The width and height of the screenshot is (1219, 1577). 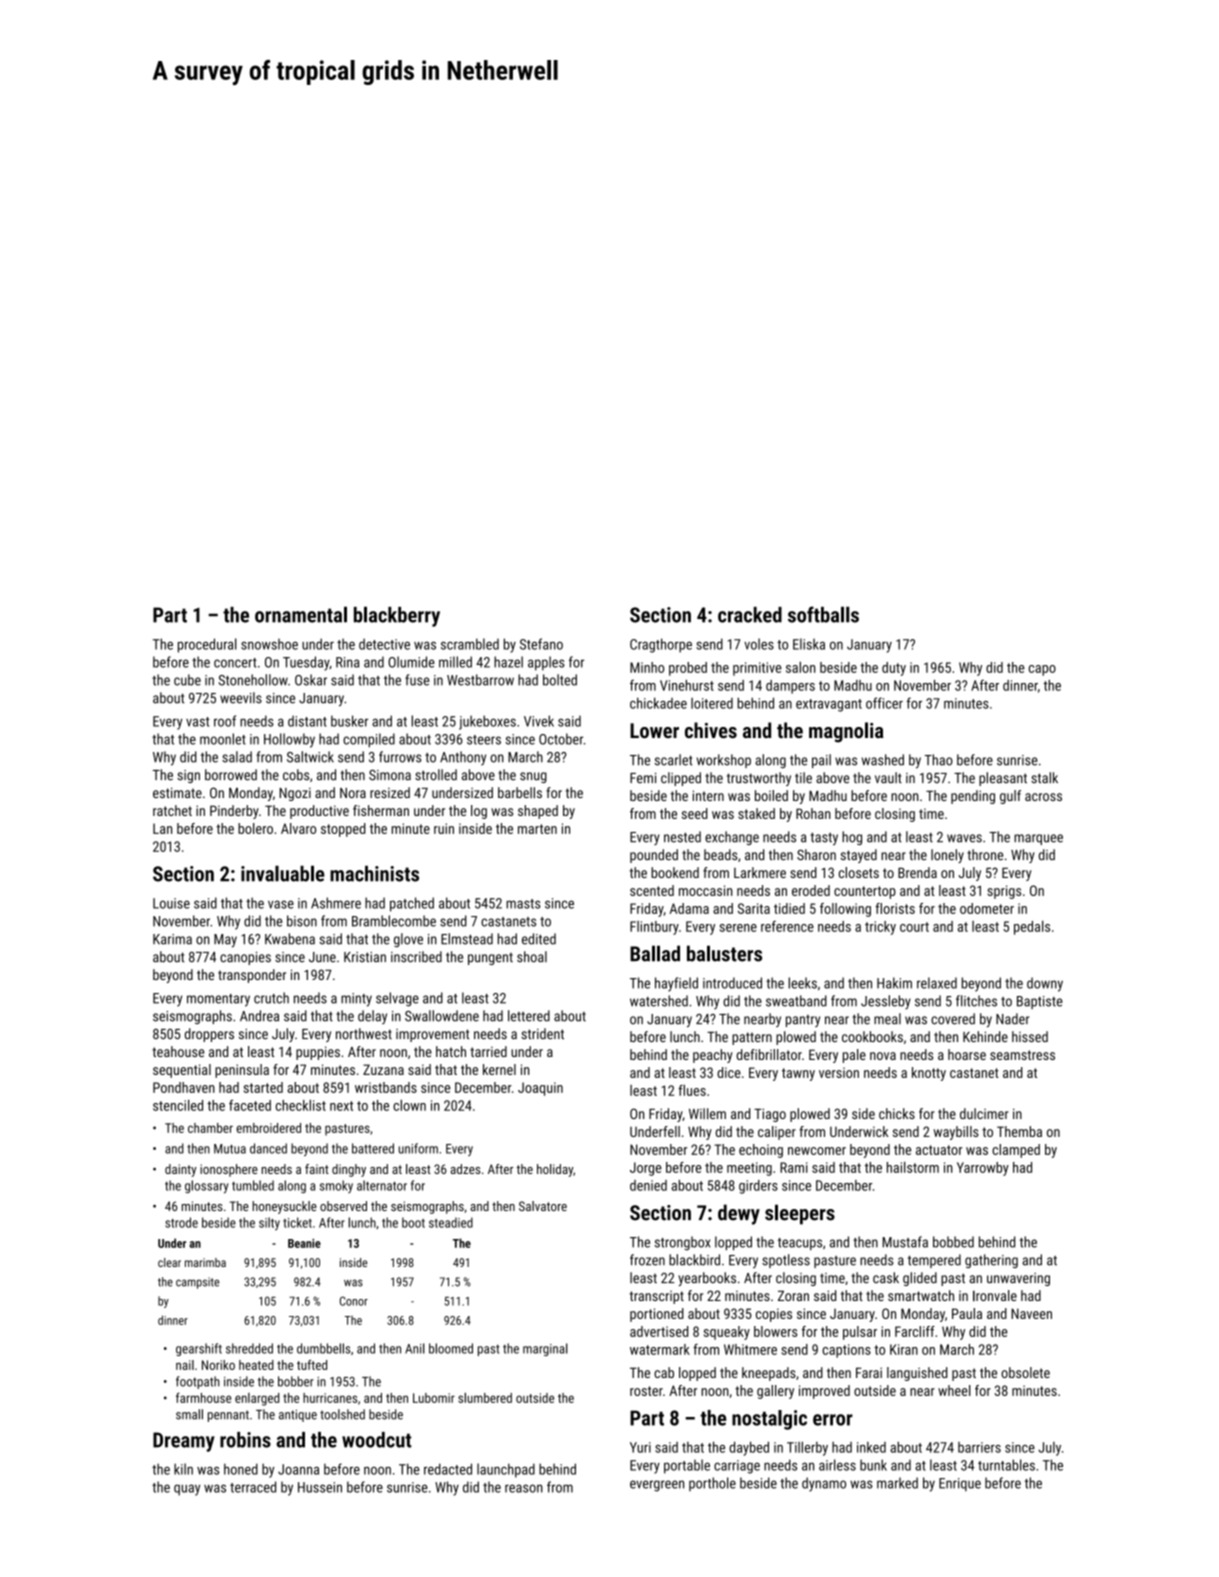 I want to click on Stonehollow, so click(x=253, y=680).
